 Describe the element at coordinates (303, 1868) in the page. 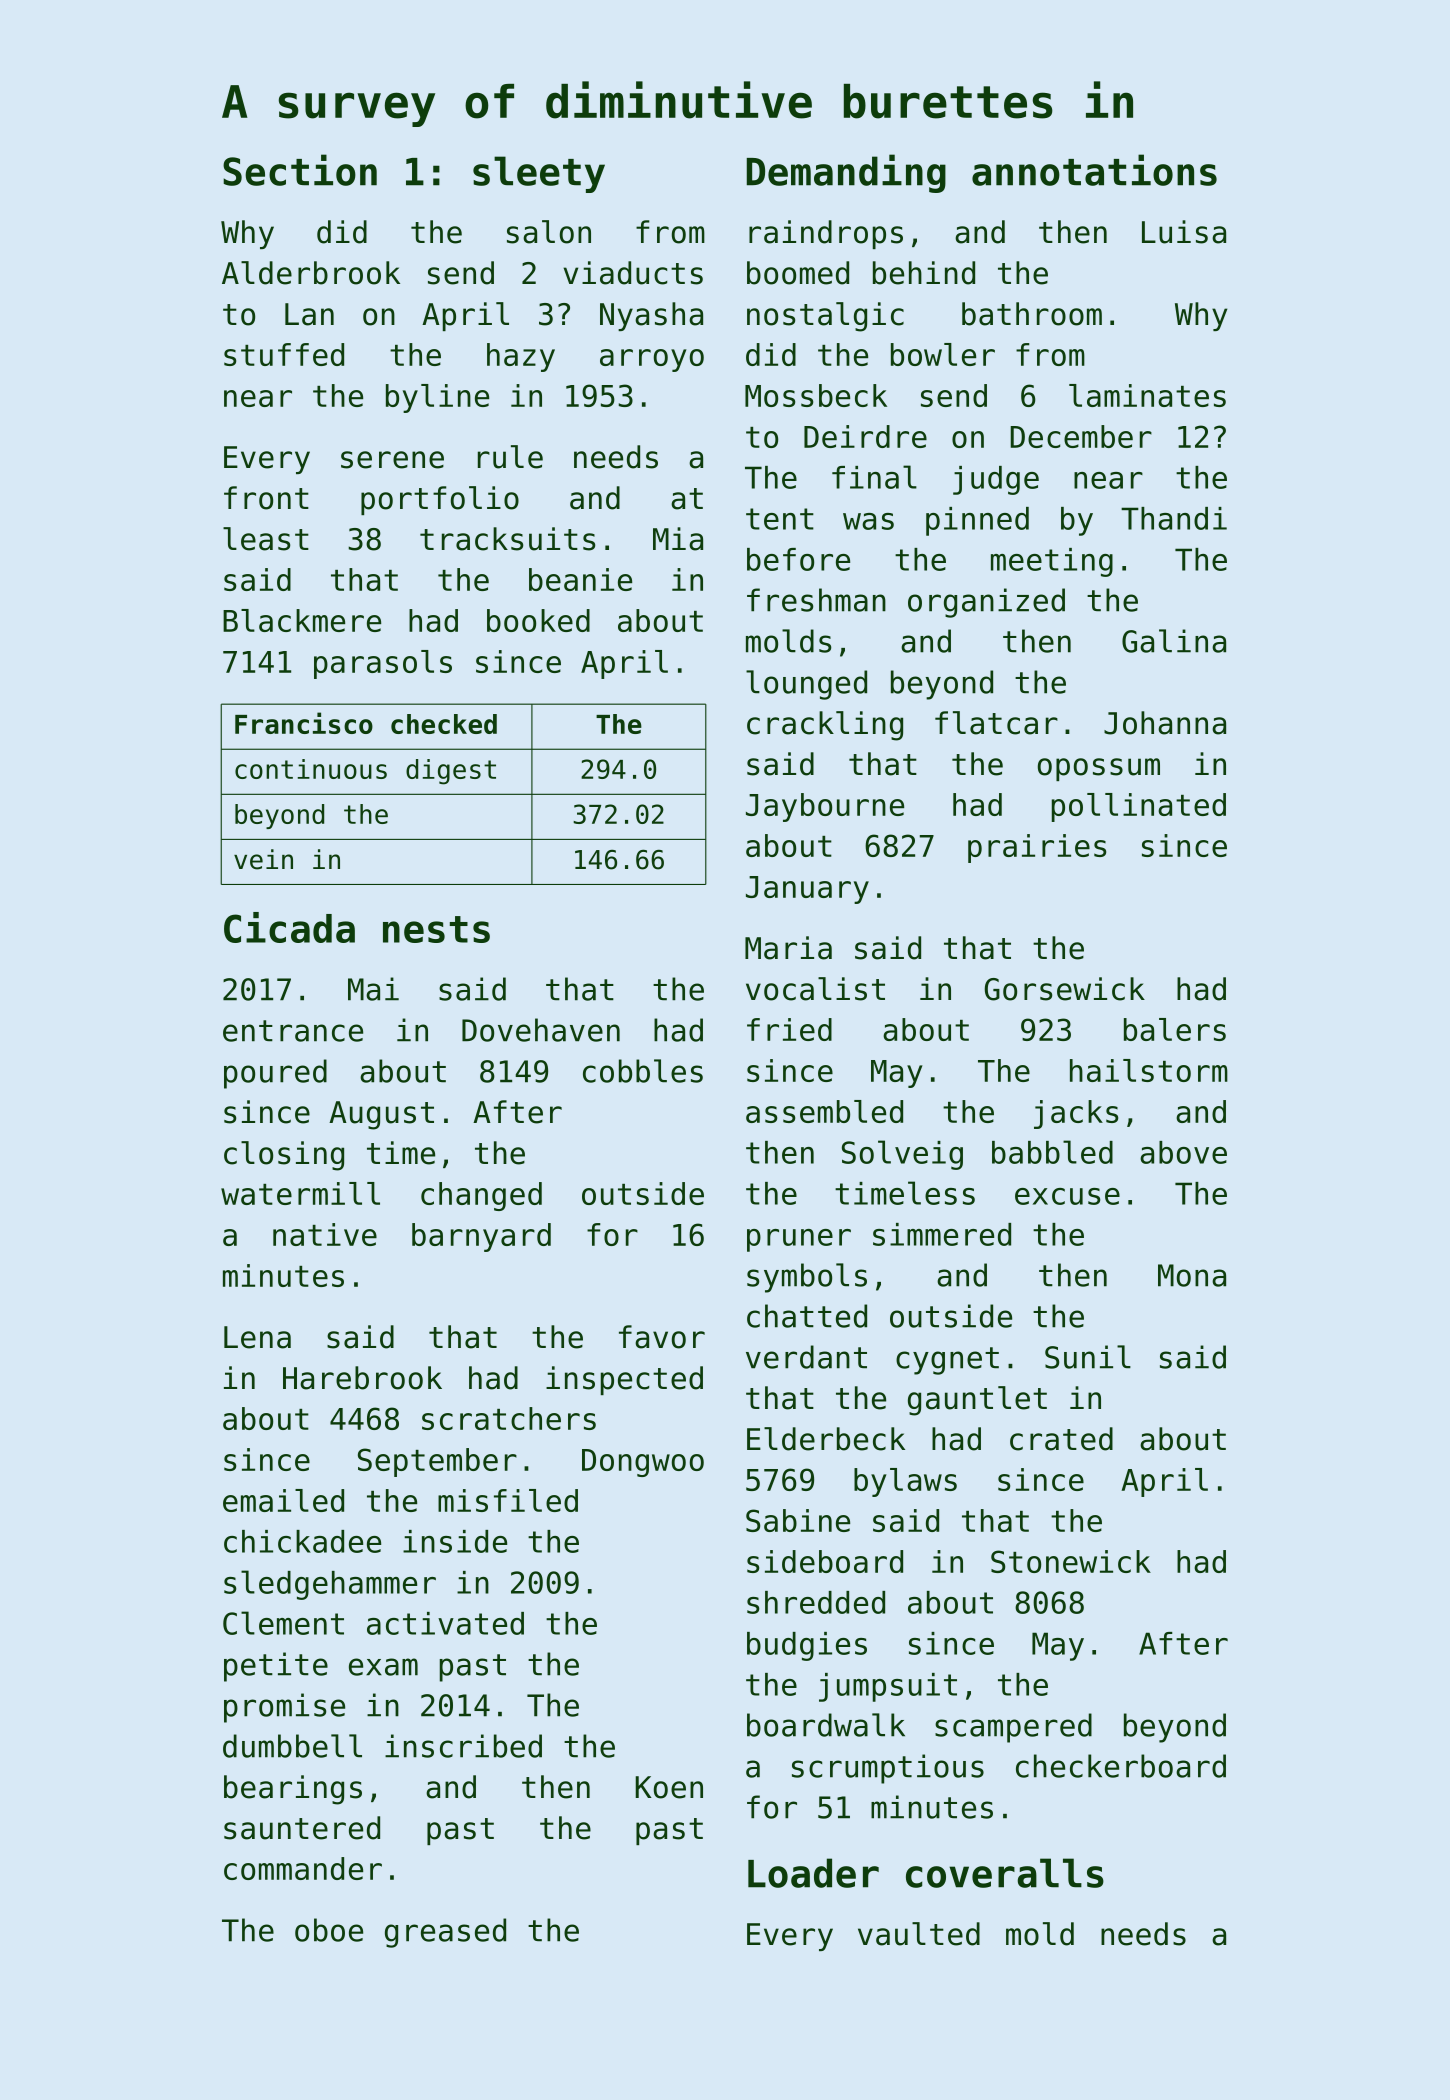

I see `commander` at that location.
